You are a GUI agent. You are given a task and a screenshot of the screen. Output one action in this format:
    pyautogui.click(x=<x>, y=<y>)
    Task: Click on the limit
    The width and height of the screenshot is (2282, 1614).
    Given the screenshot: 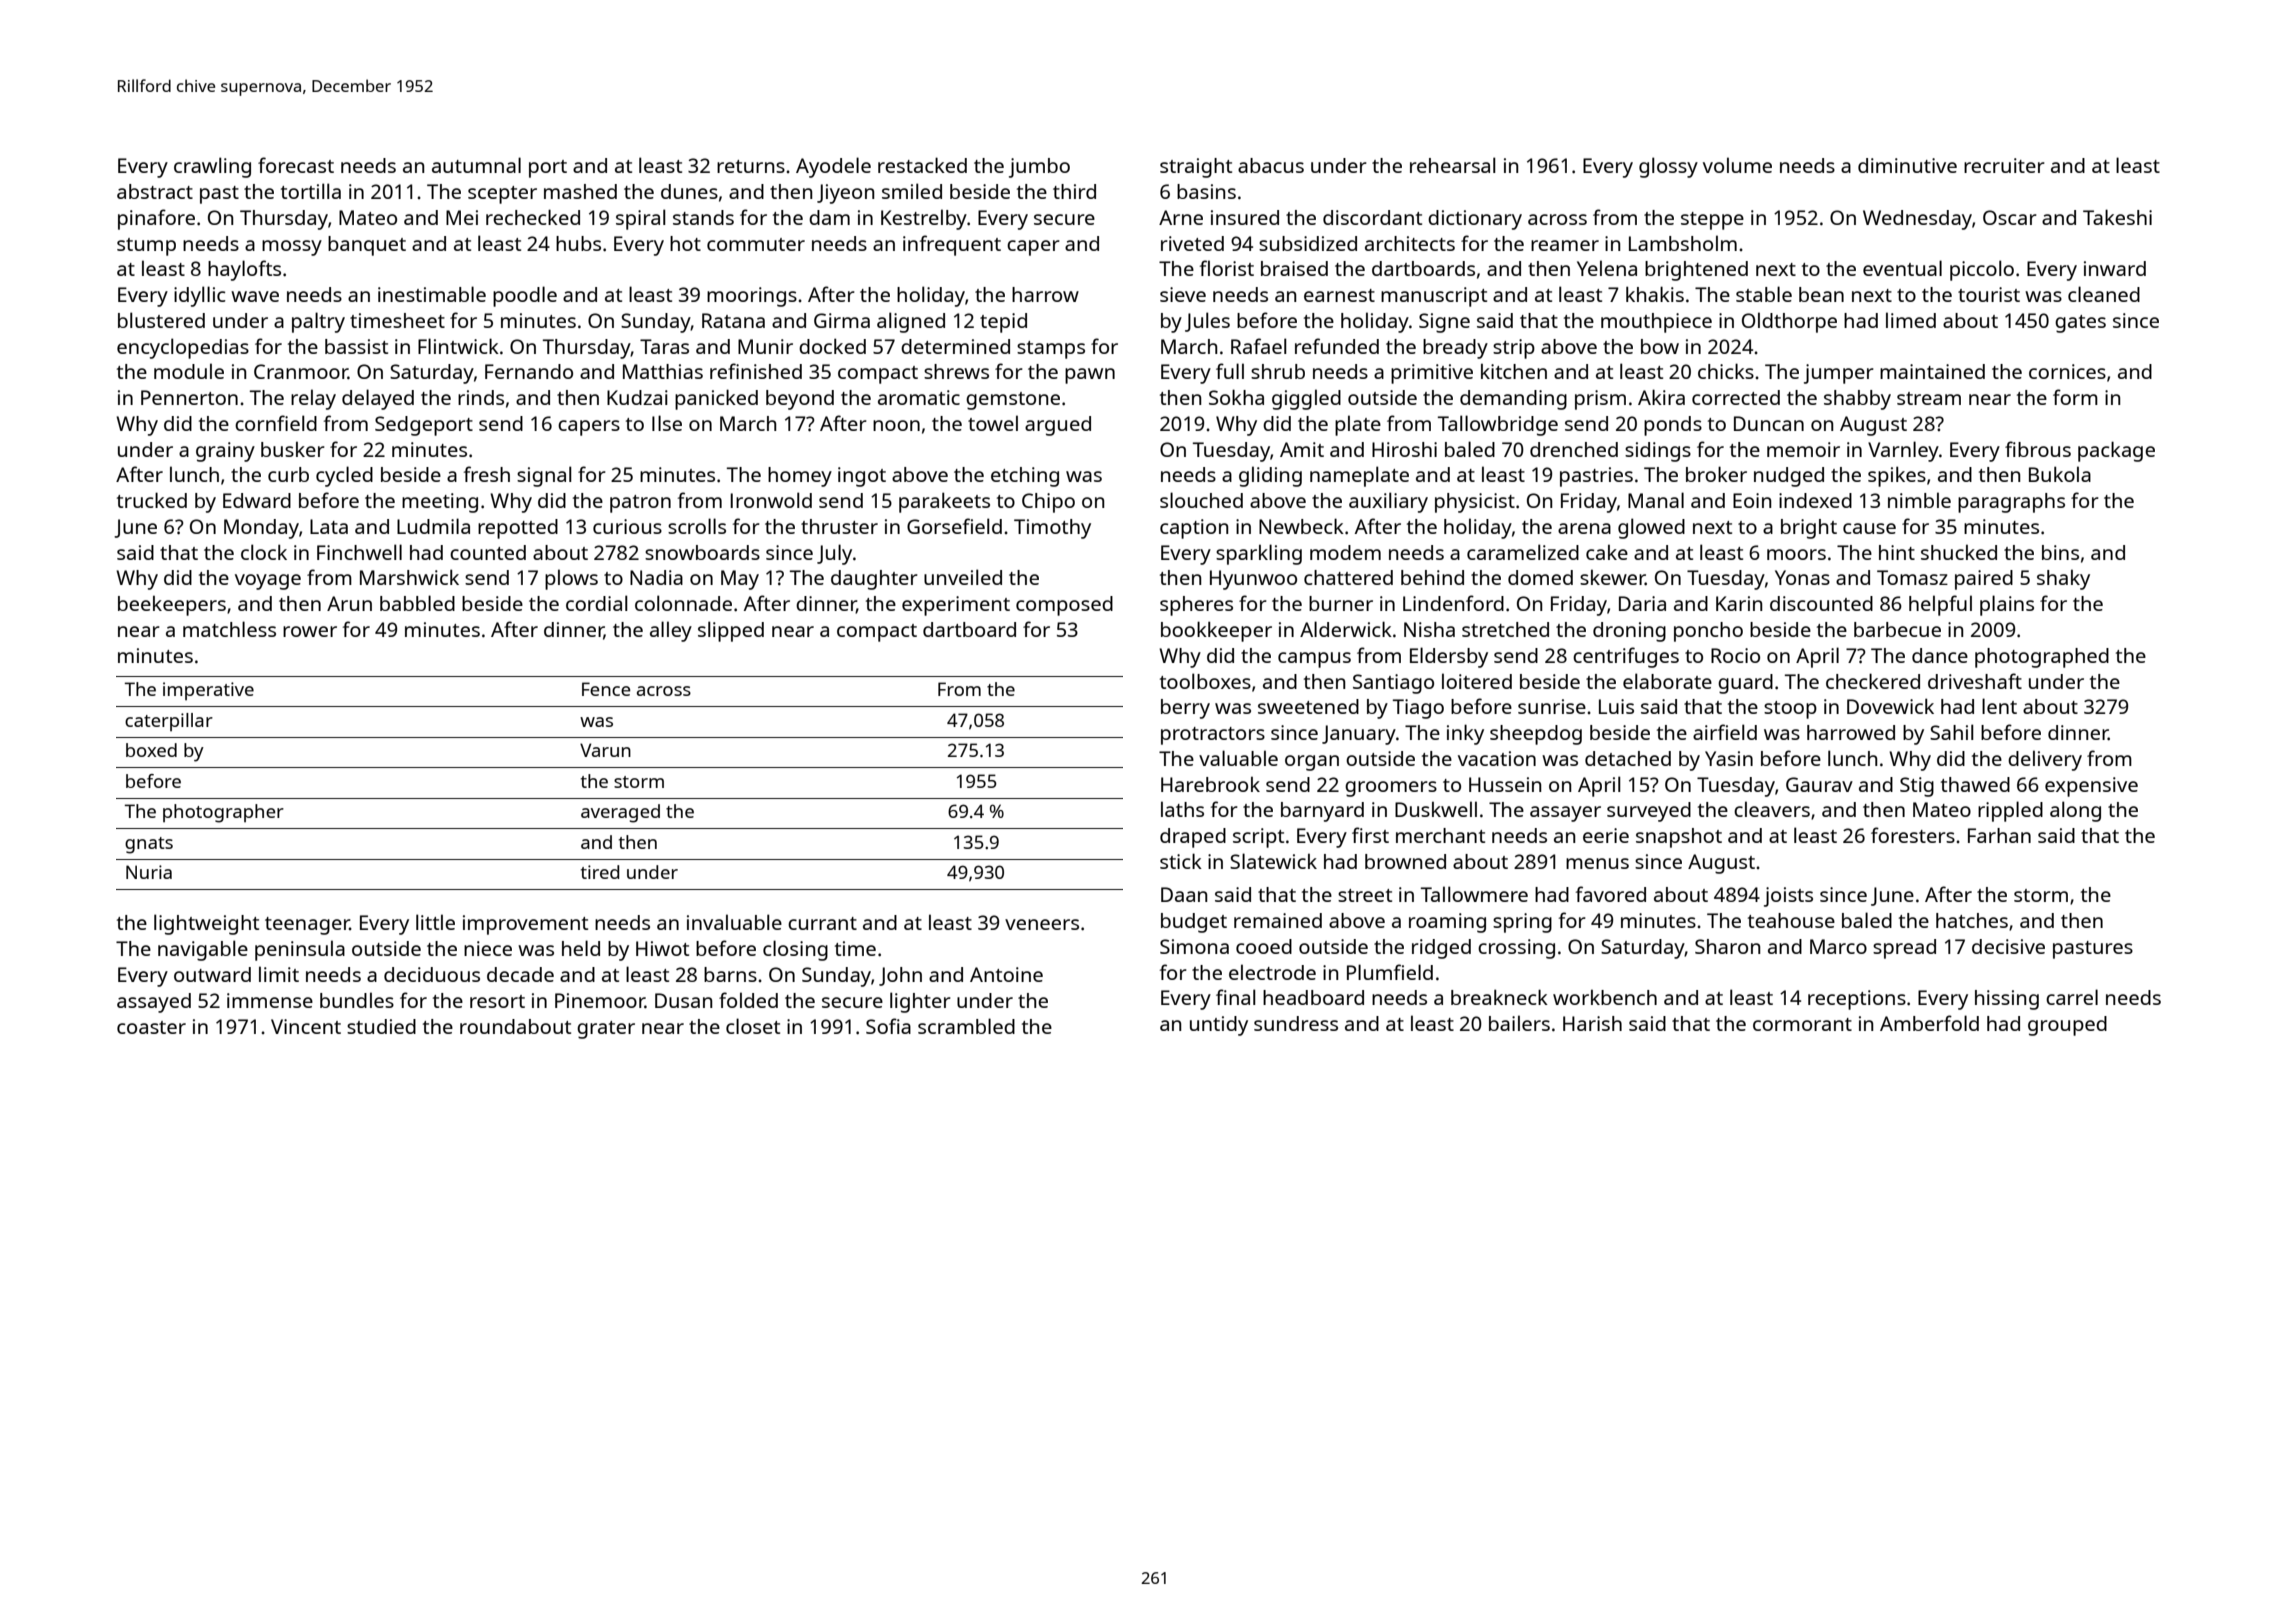 What is the action you would take?
    pyautogui.click(x=279, y=974)
